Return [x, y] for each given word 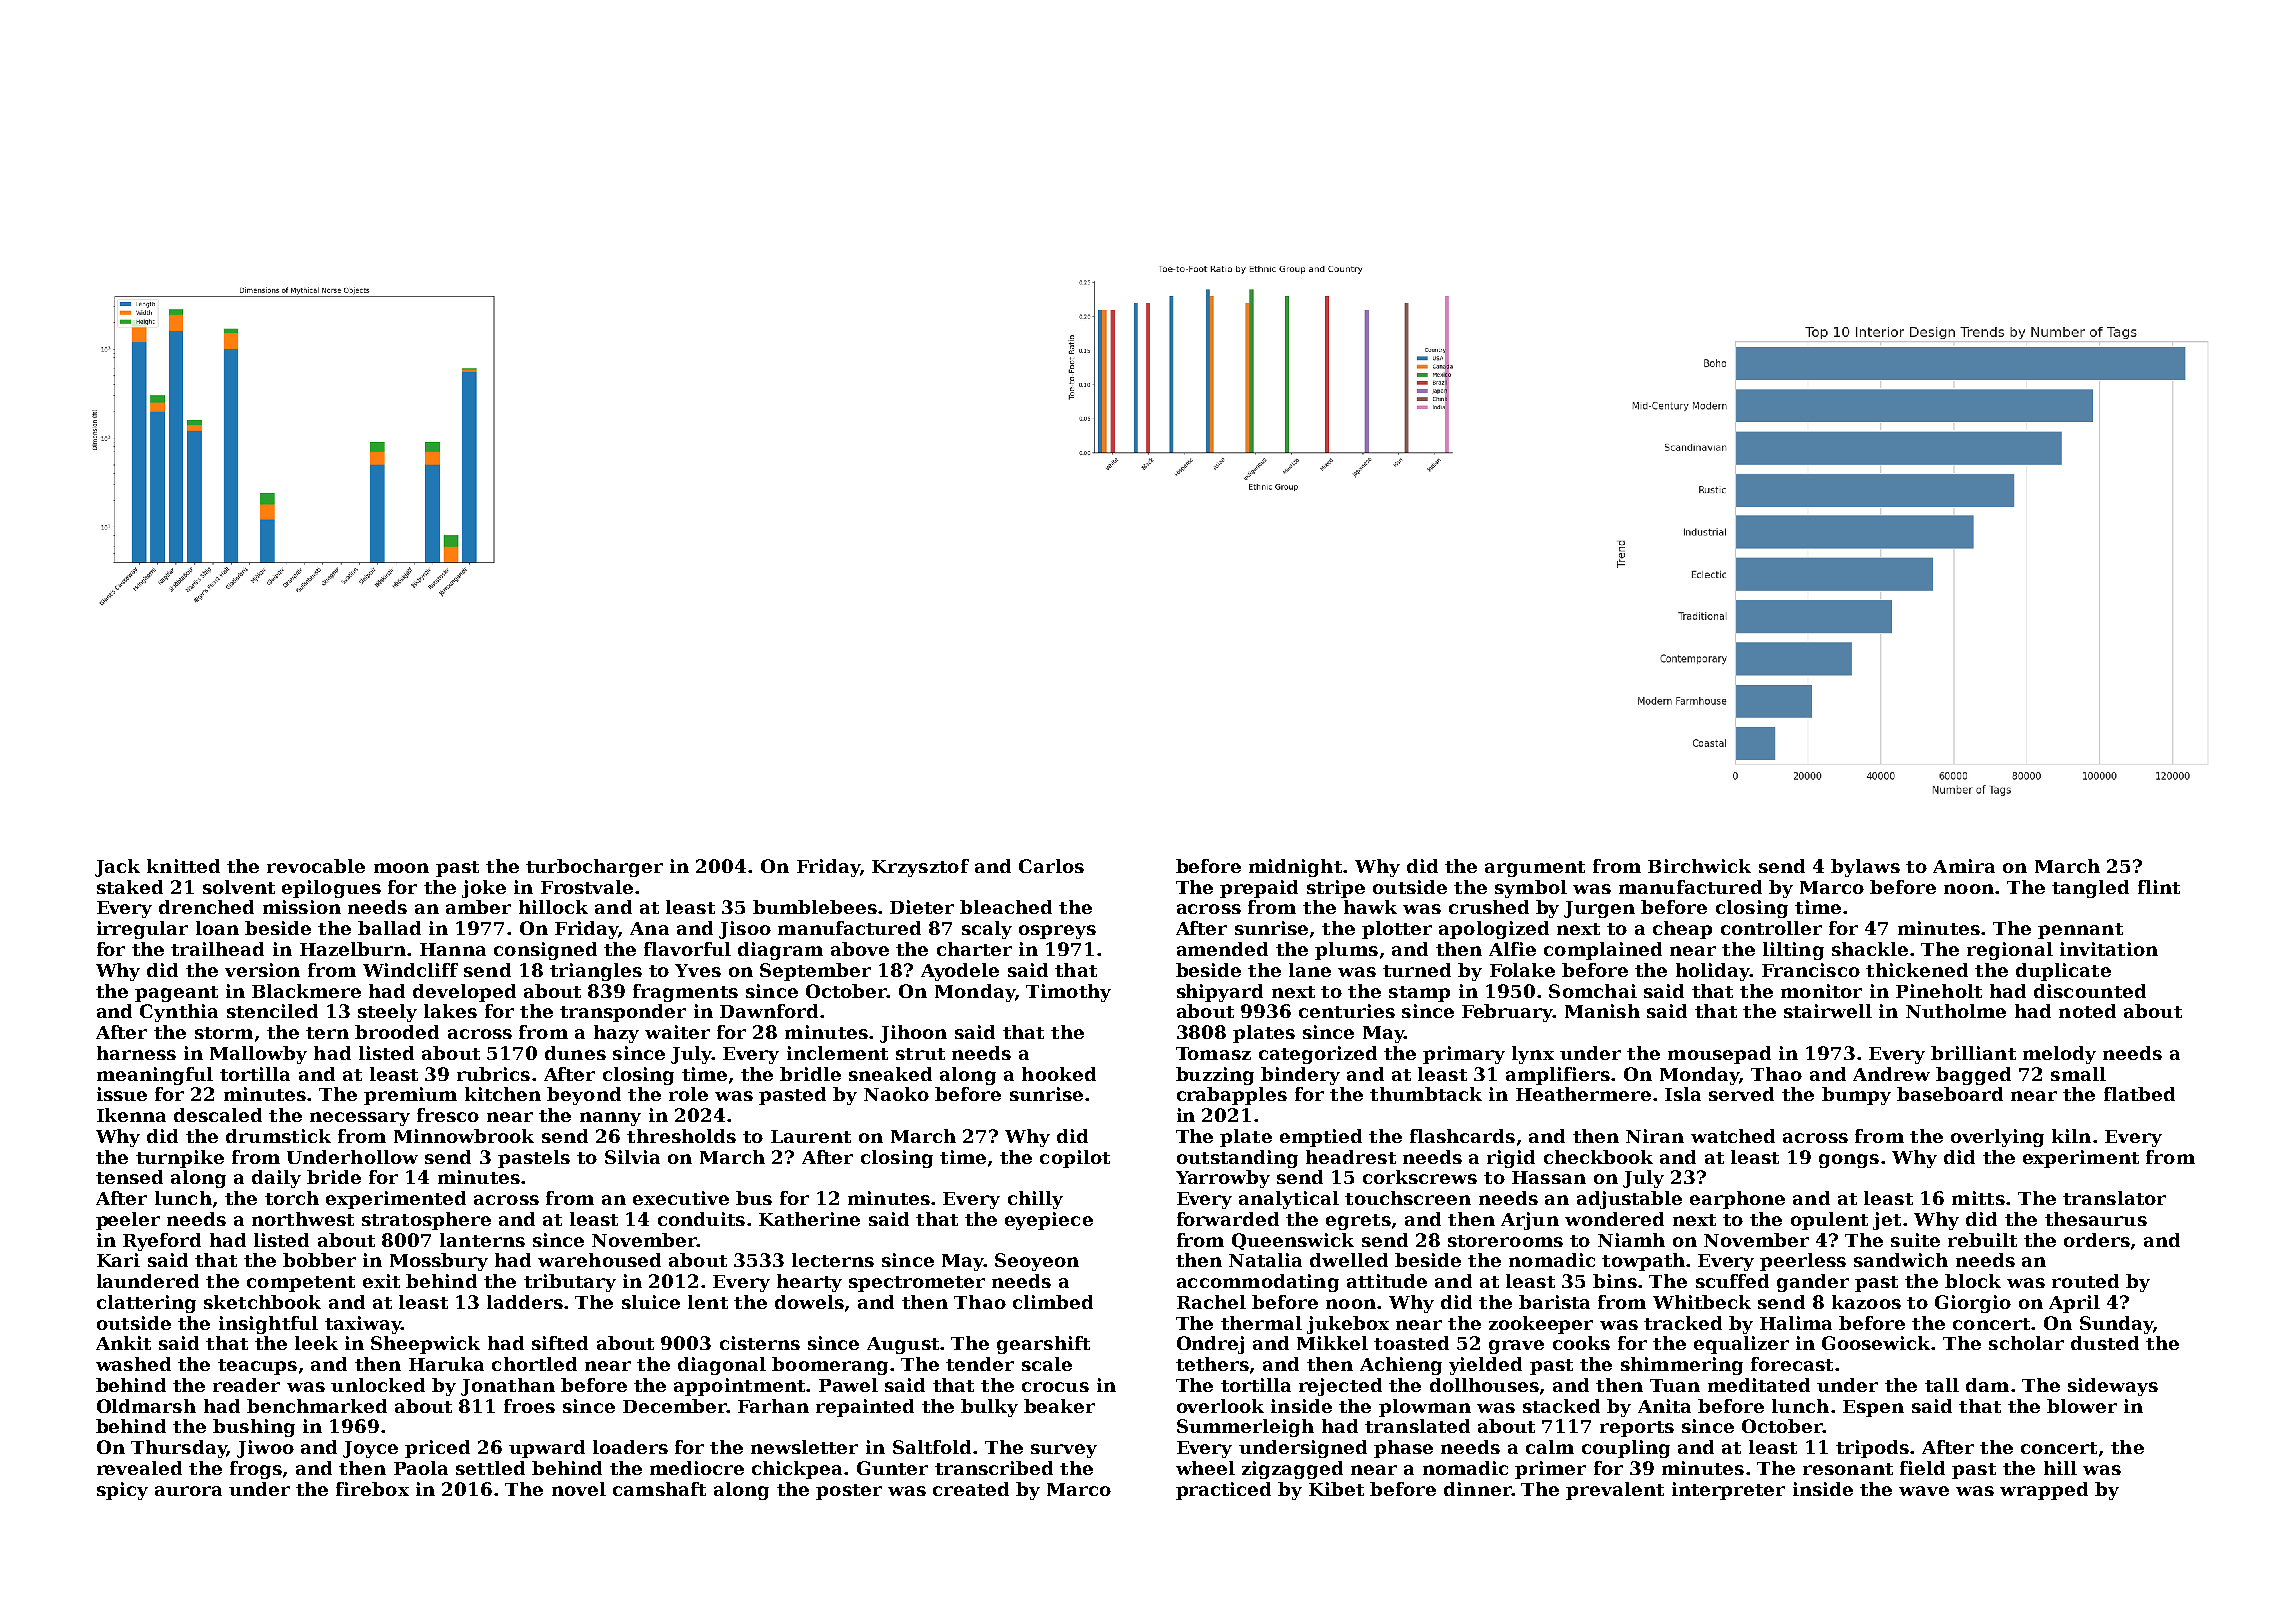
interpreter [1728, 1491]
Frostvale [587, 887]
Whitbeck [1702, 1302]
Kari [118, 1260]
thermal [1261, 1323]
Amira [1964, 866]
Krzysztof [920, 868]
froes [529, 1406]
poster [849, 1492]
